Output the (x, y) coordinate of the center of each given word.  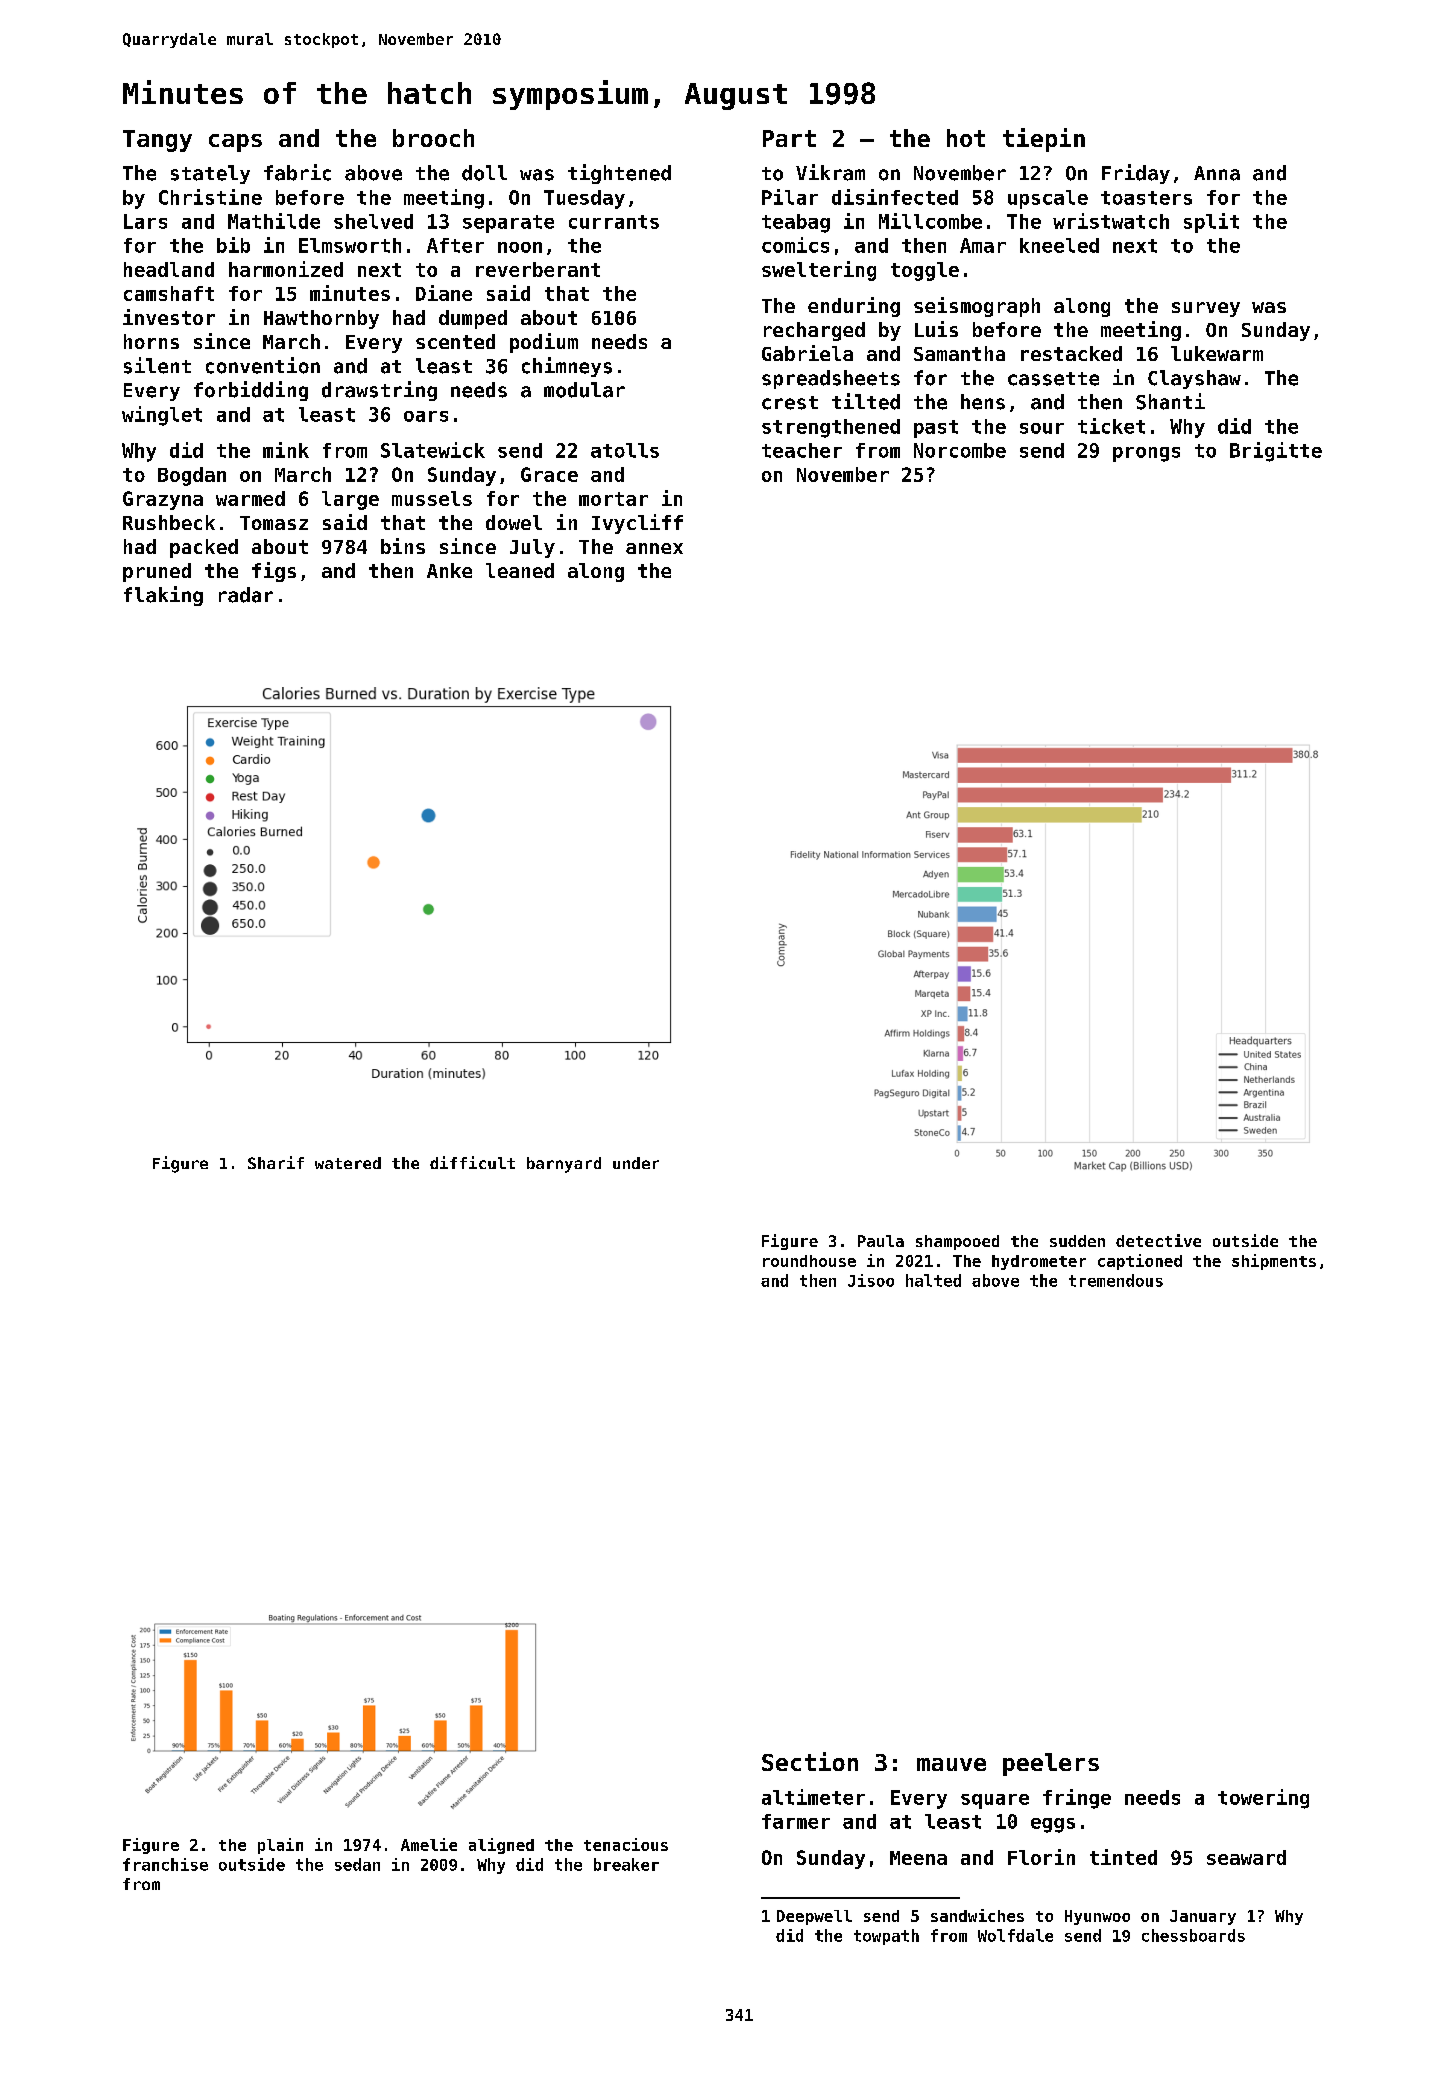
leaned (520, 570)
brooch (433, 138)
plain (280, 1846)
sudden (1077, 1241)
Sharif (276, 1162)
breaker (626, 1864)
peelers (1051, 1764)
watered (348, 1163)
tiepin (1044, 140)
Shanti (1170, 401)
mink (286, 450)
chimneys (567, 367)
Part (789, 138)
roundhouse (809, 1261)
